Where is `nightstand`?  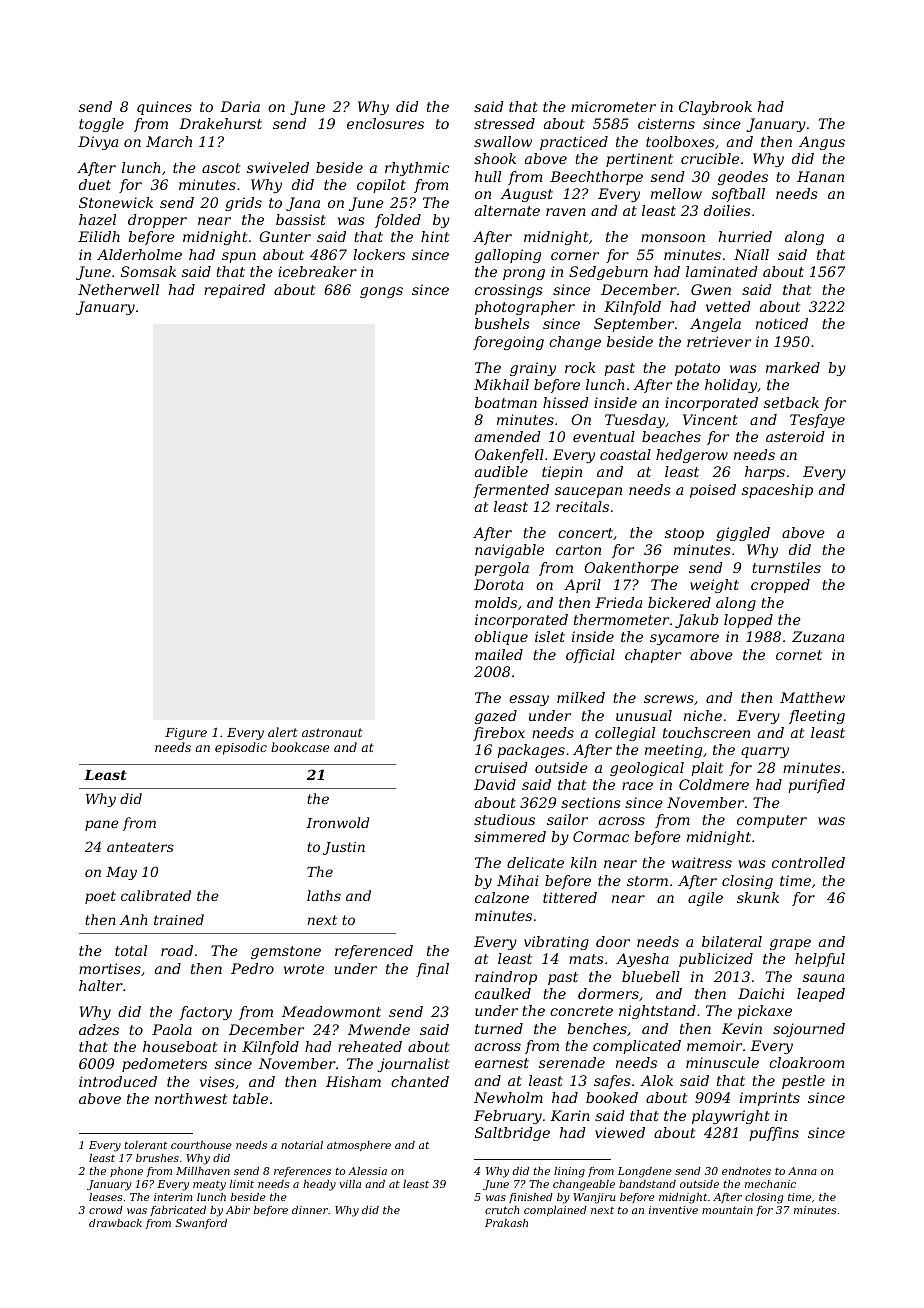 nightstand is located at coordinates (657, 1012).
